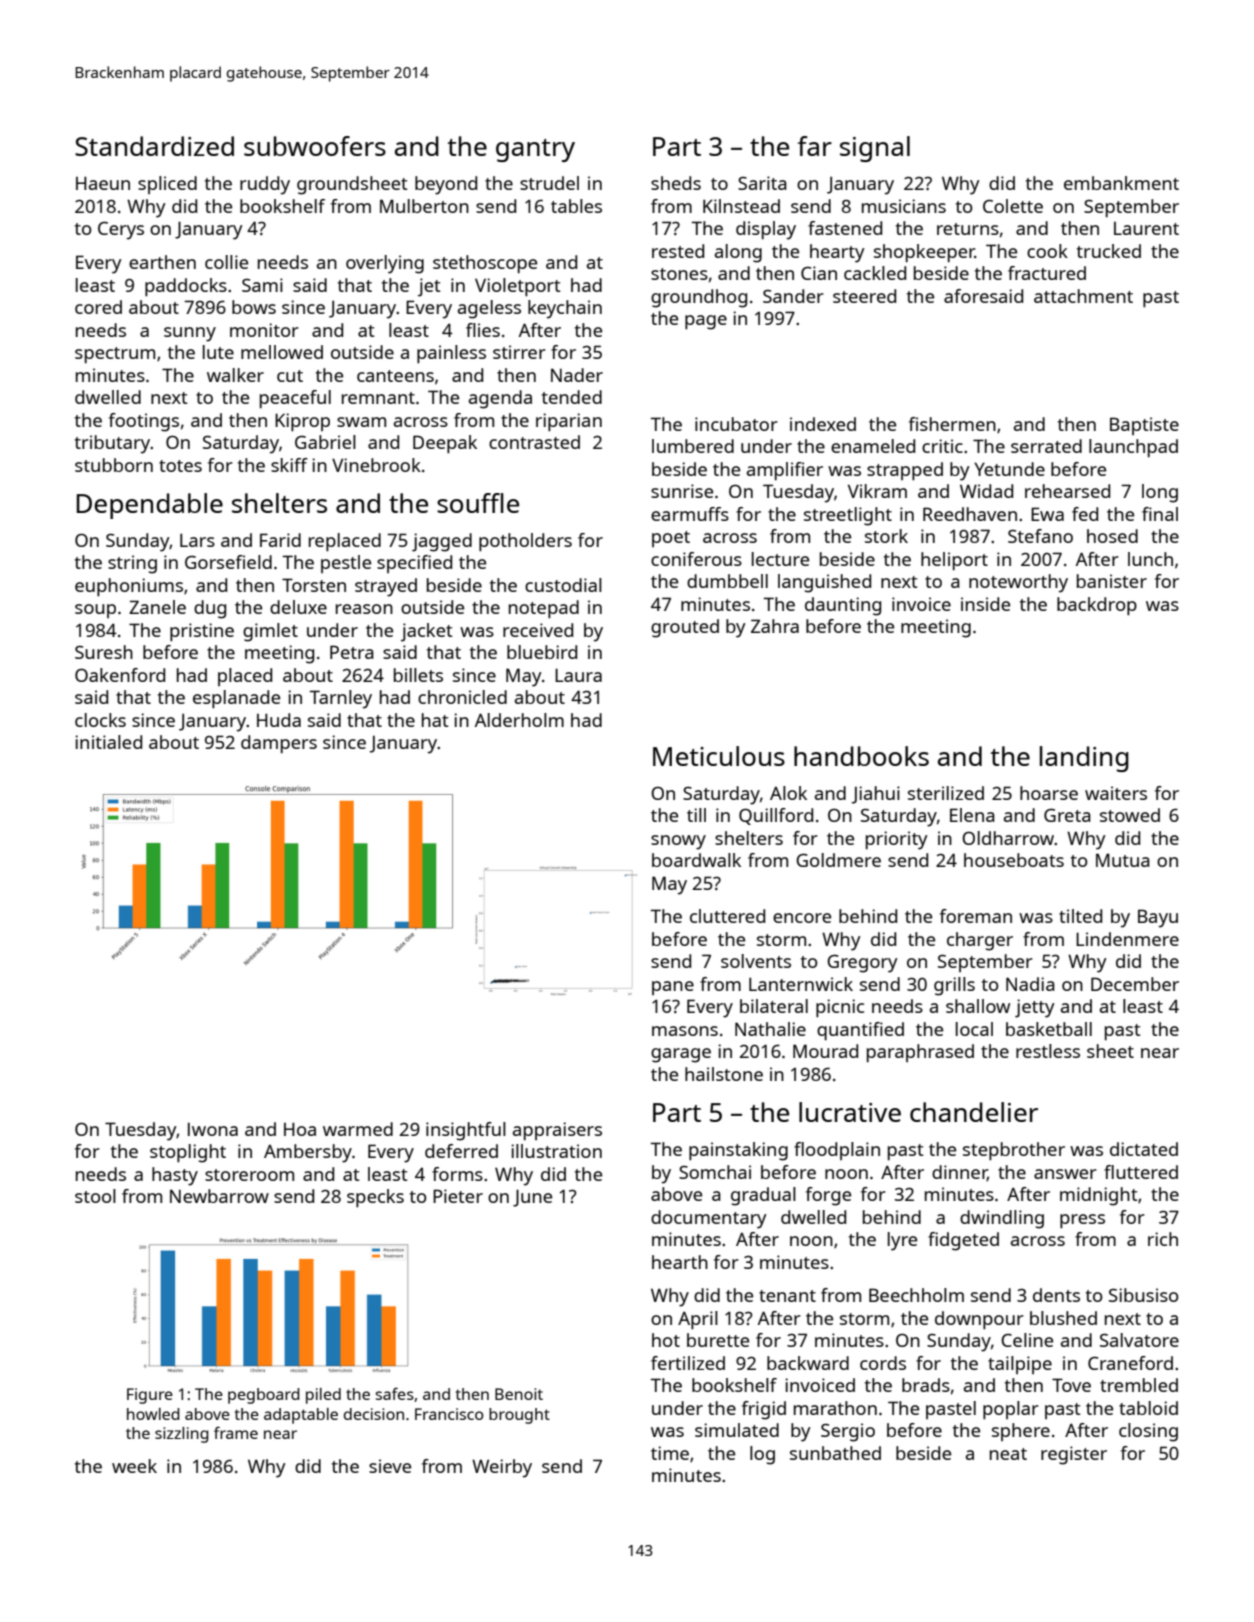 The image size is (1254, 1622). What do you see at coordinates (920, 1053) in the page?
I see `paraphrased` at bounding box center [920, 1053].
